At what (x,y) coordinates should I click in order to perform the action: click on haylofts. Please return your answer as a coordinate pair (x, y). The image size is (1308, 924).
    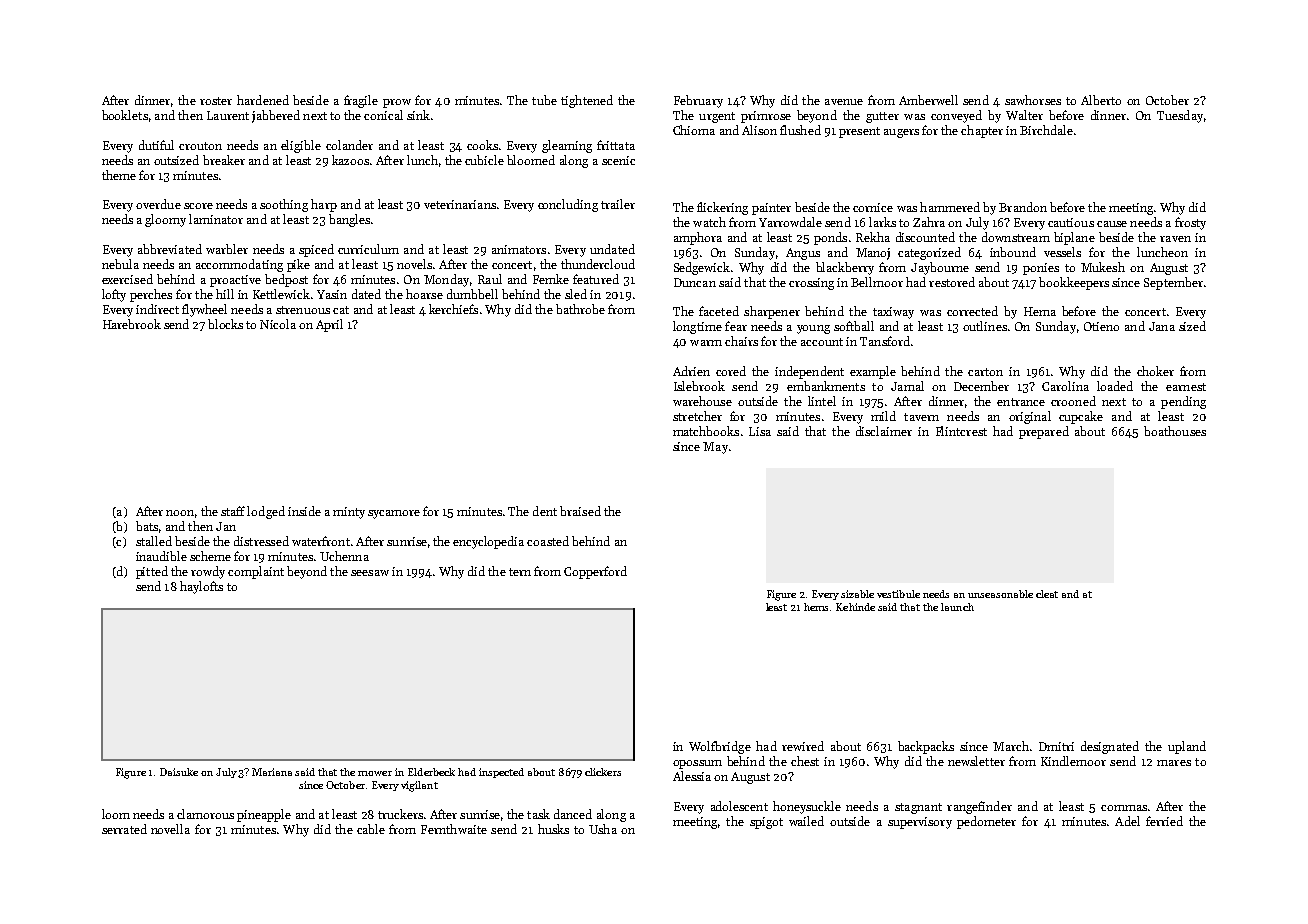
    Looking at the image, I should click on (201, 587).
